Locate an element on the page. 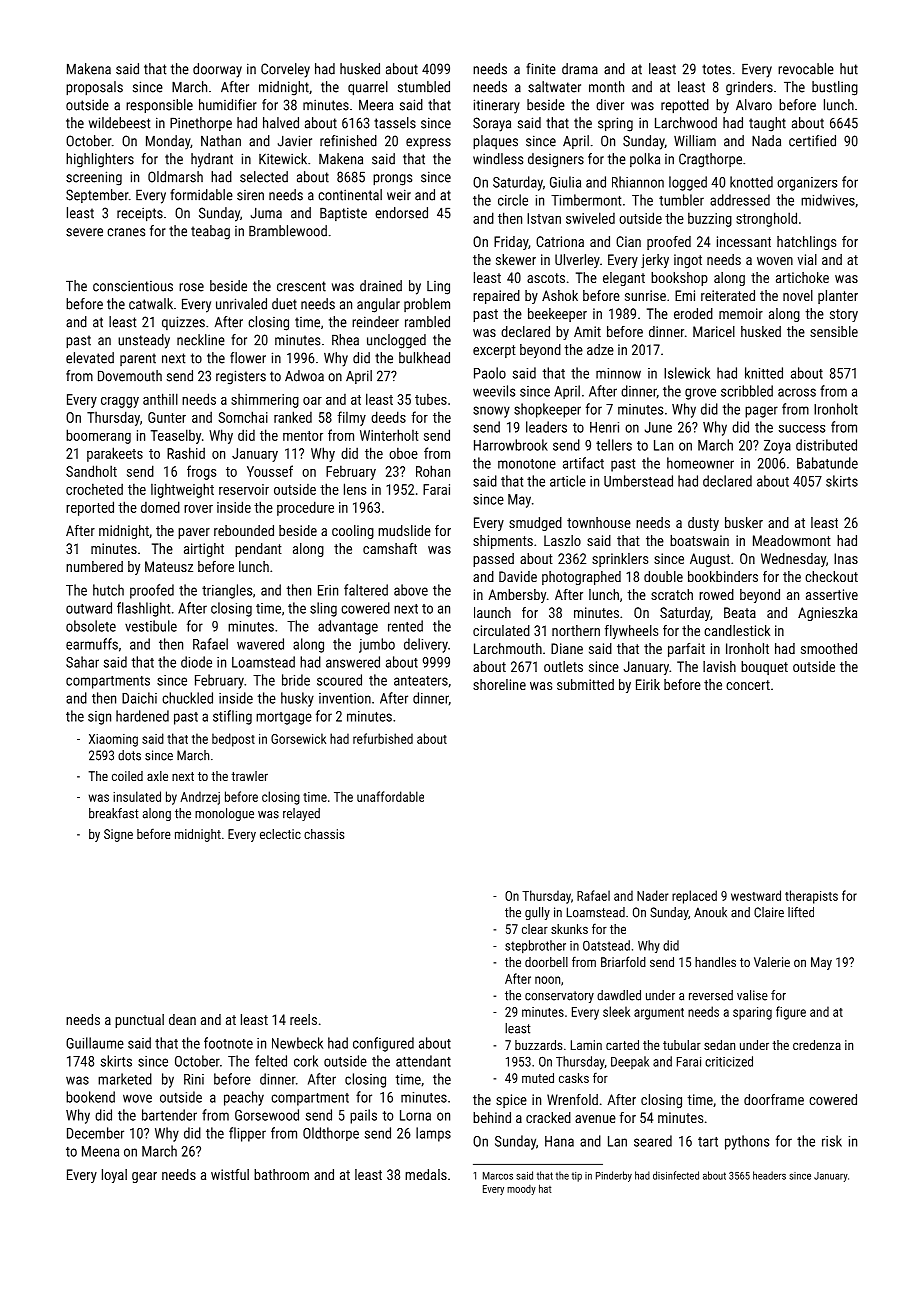 This page has width=924, height=1308. replaced is located at coordinates (694, 897).
